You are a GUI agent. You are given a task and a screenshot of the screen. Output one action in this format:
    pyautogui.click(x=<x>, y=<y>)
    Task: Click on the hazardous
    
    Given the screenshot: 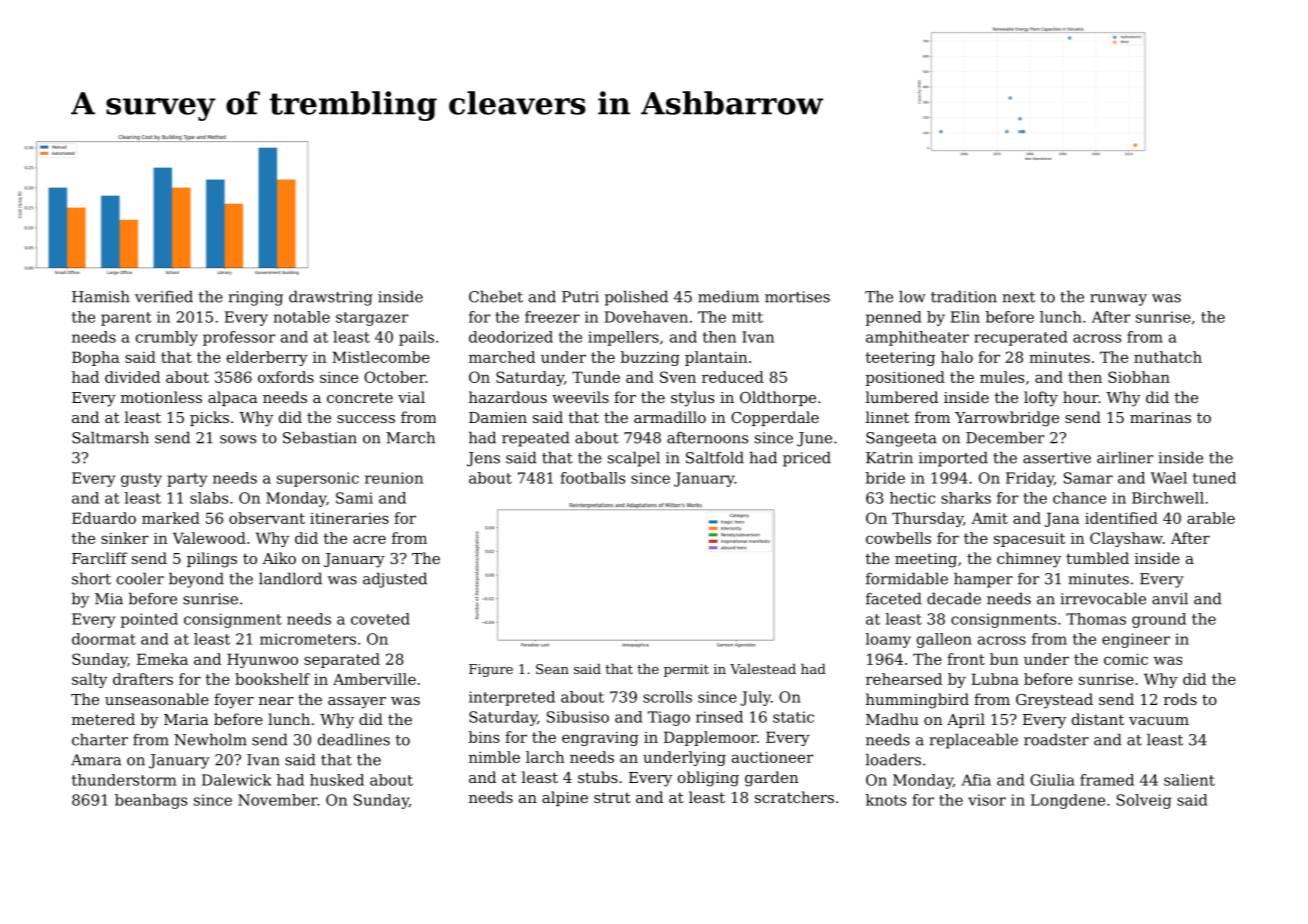 What is the action you would take?
    pyautogui.click(x=508, y=397)
